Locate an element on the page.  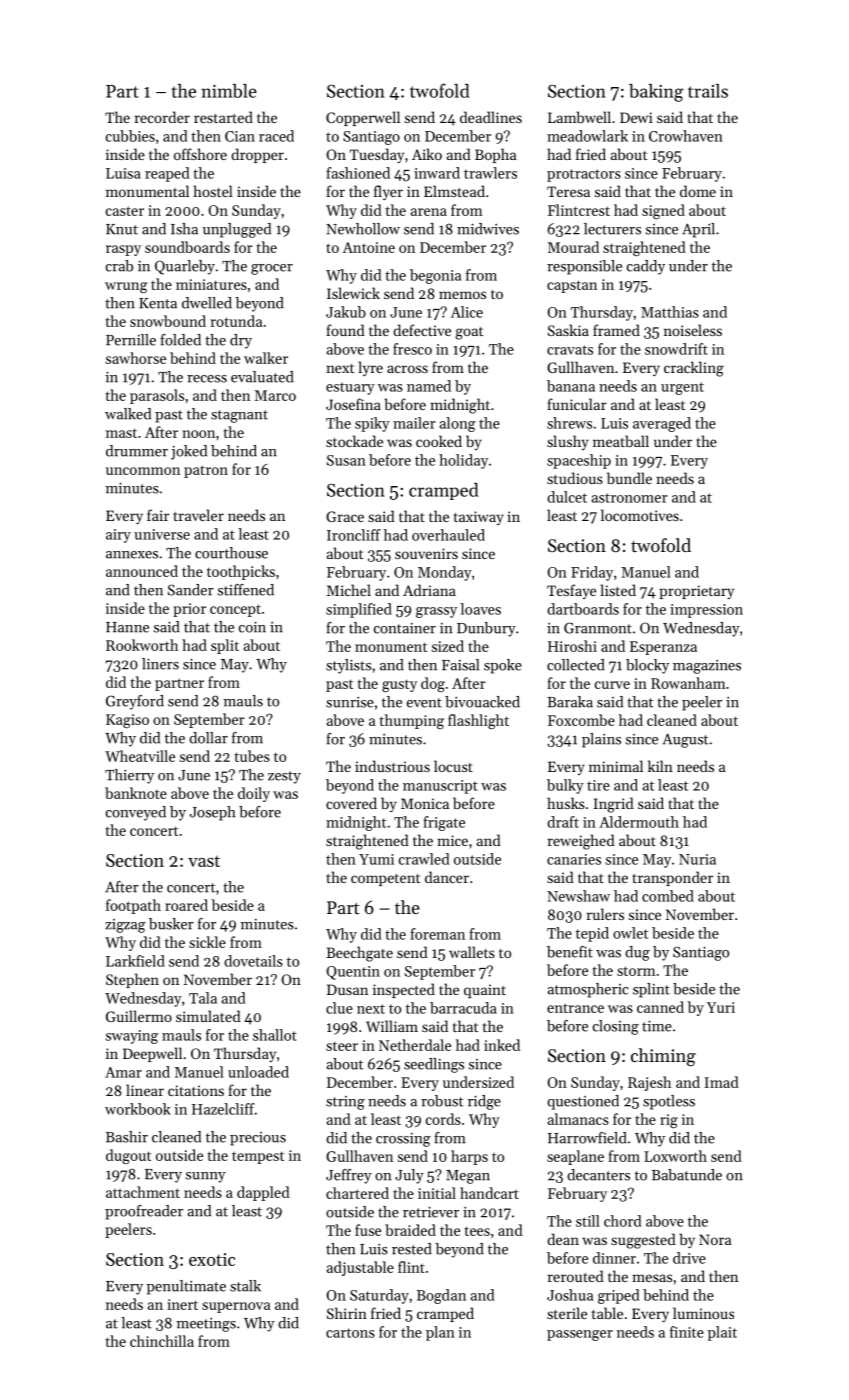
Quentin is located at coordinates (353, 973).
